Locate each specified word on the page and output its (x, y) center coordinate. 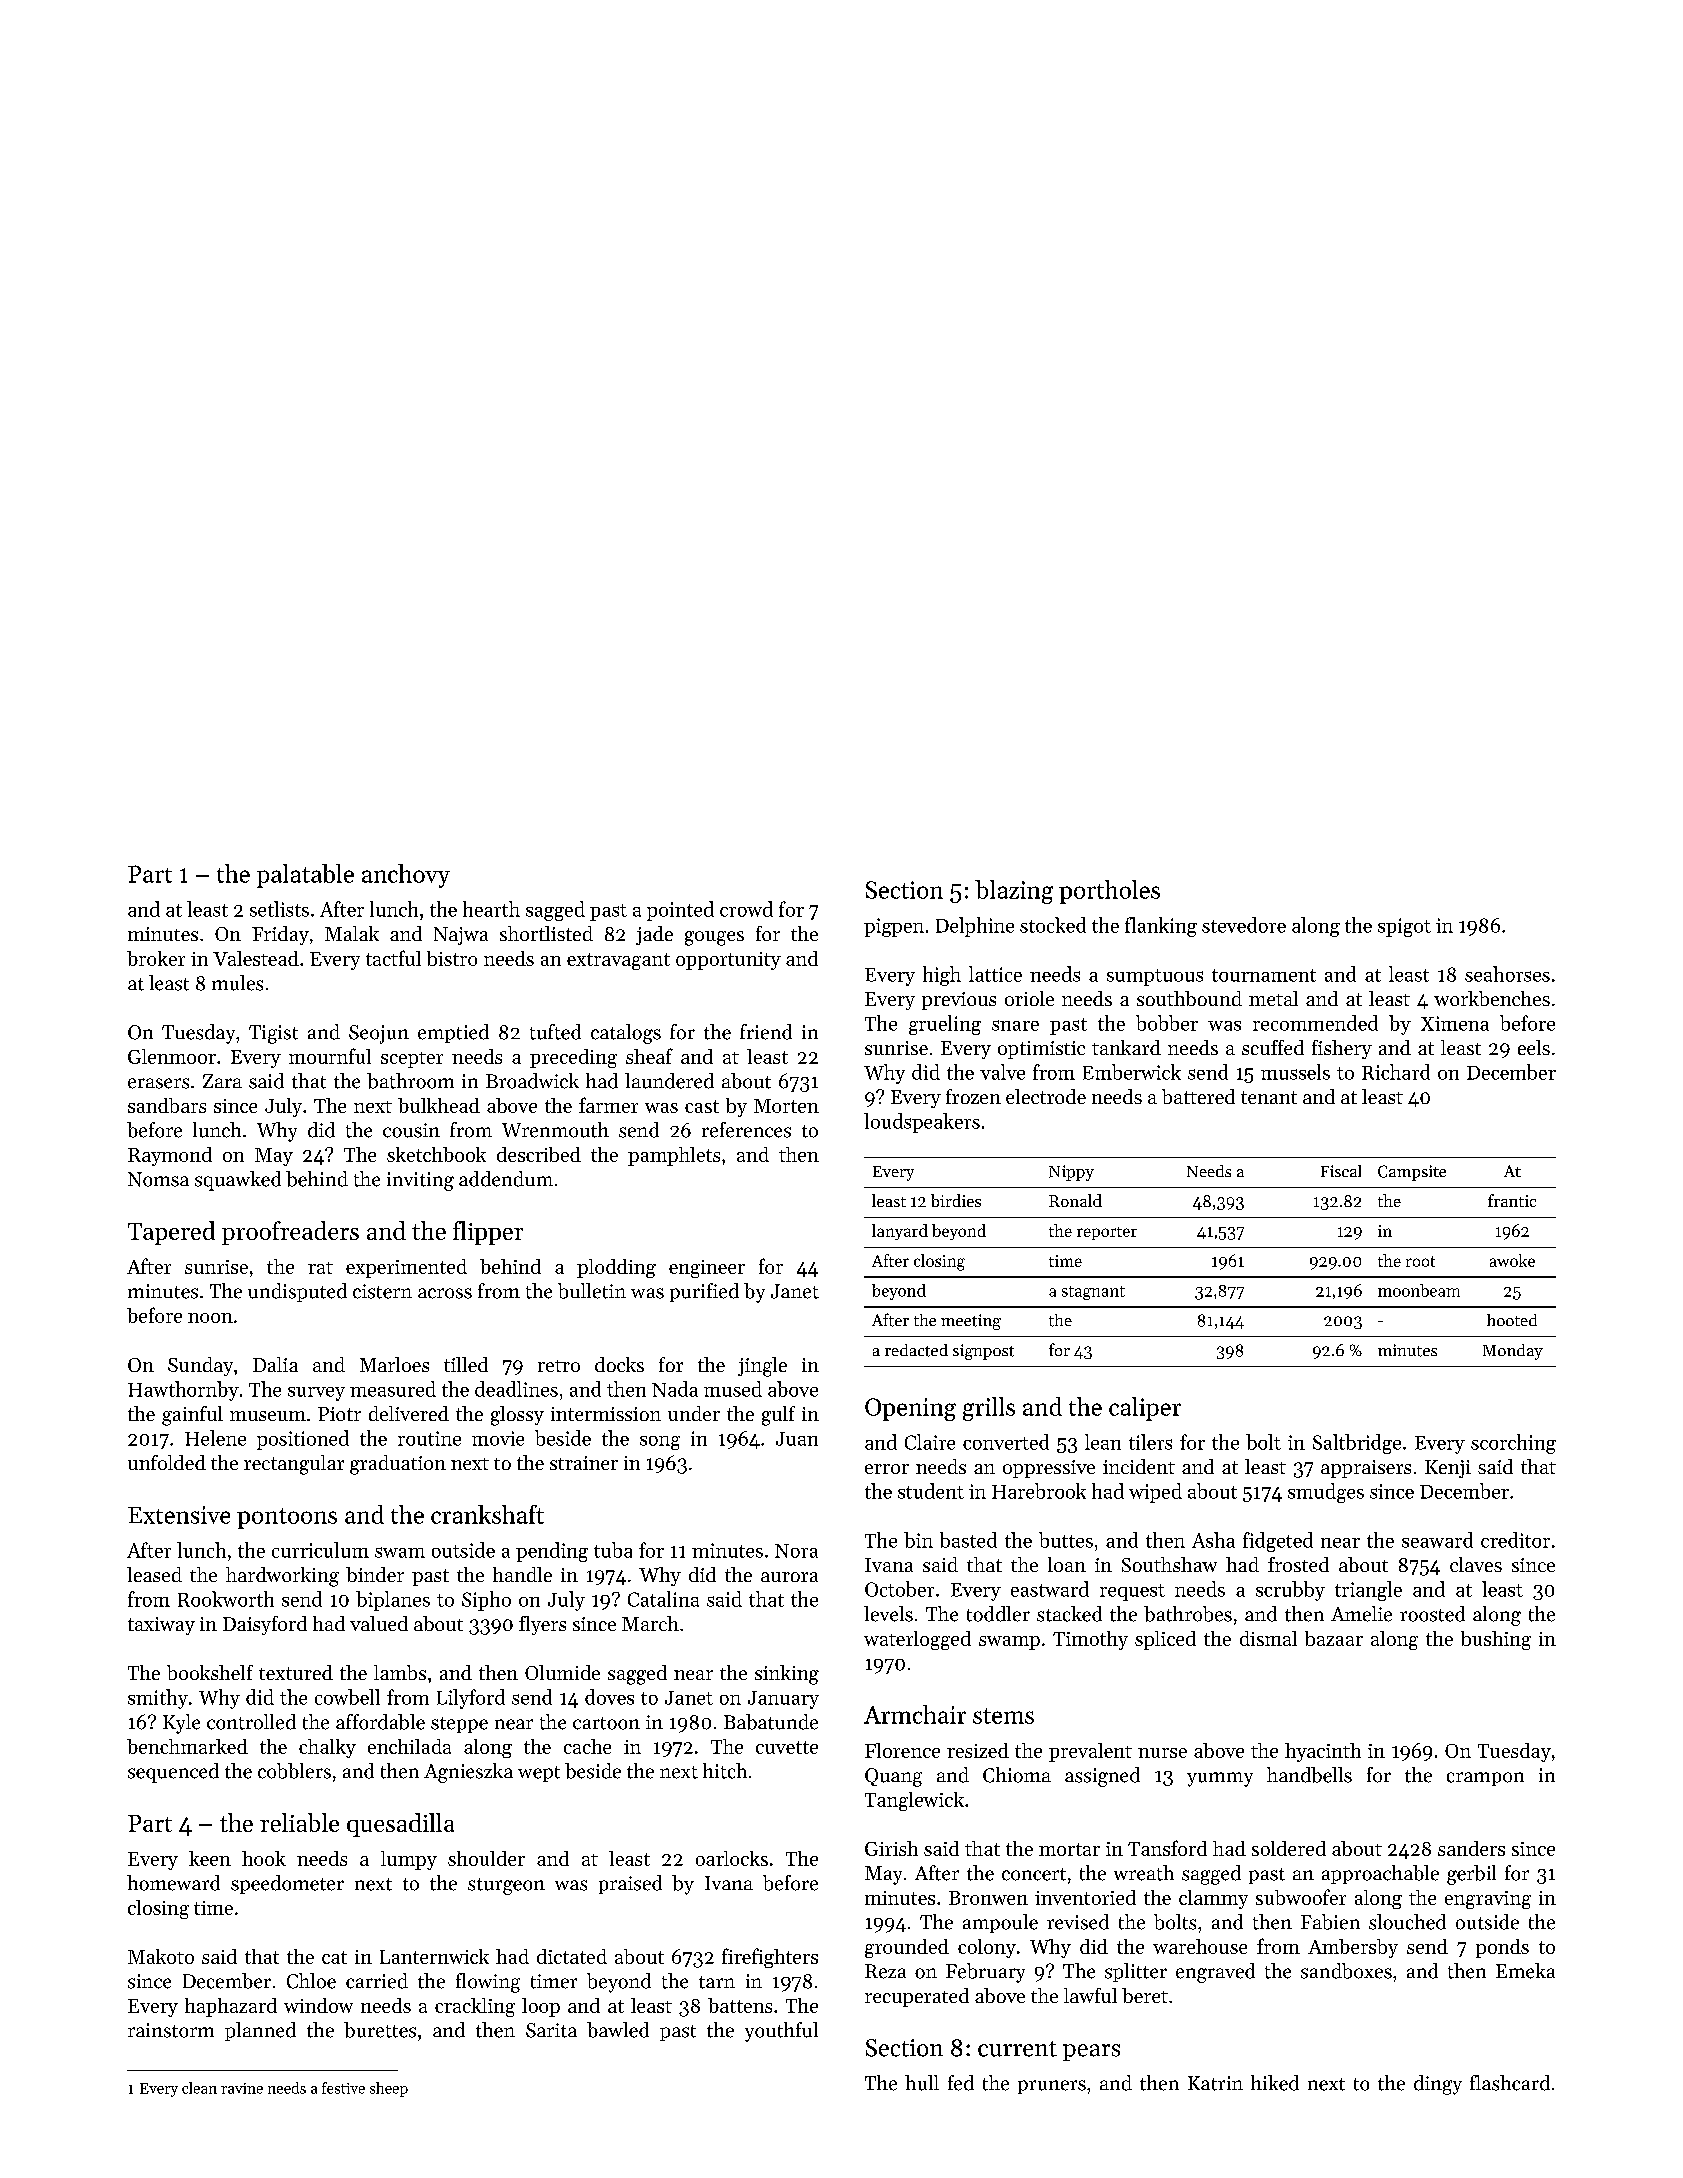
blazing (1014, 892)
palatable (305, 876)
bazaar (1334, 1638)
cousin (411, 1130)
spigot (1404, 927)
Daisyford (265, 1625)
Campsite (1412, 1173)
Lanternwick (434, 1956)
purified (704, 1292)
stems (1003, 1716)
